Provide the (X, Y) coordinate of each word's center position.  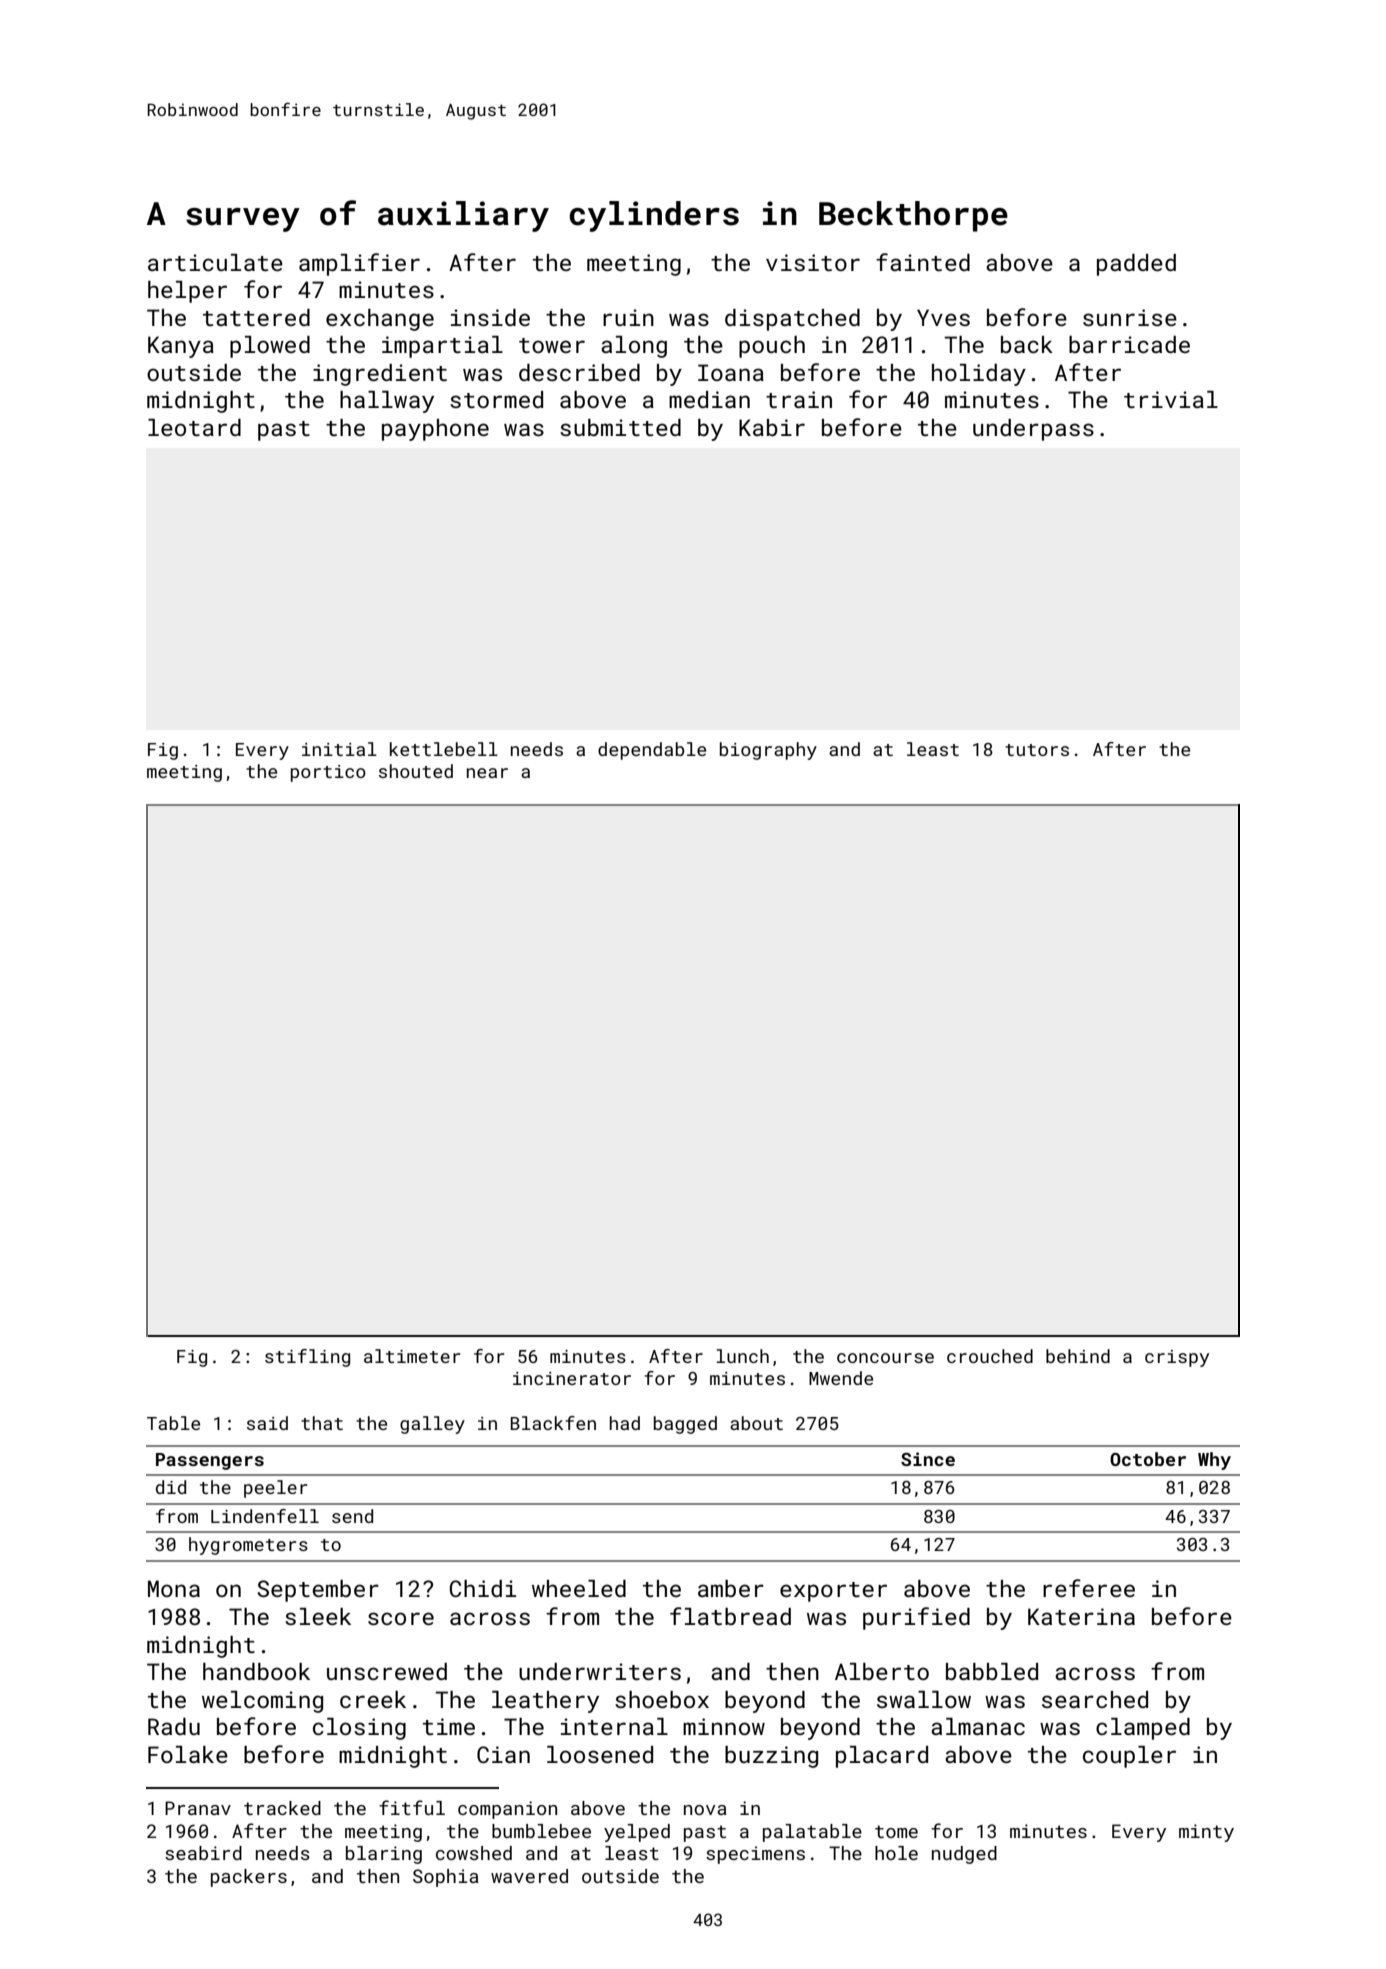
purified (916, 1618)
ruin (628, 317)
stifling (307, 1358)
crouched (990, 1356)
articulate (215, 262)
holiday (979, 375)
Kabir (772, 427)
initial (339, 749)
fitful (412, 1807)
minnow (724, 1726)
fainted (923, 262)
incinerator (572, 1378)
